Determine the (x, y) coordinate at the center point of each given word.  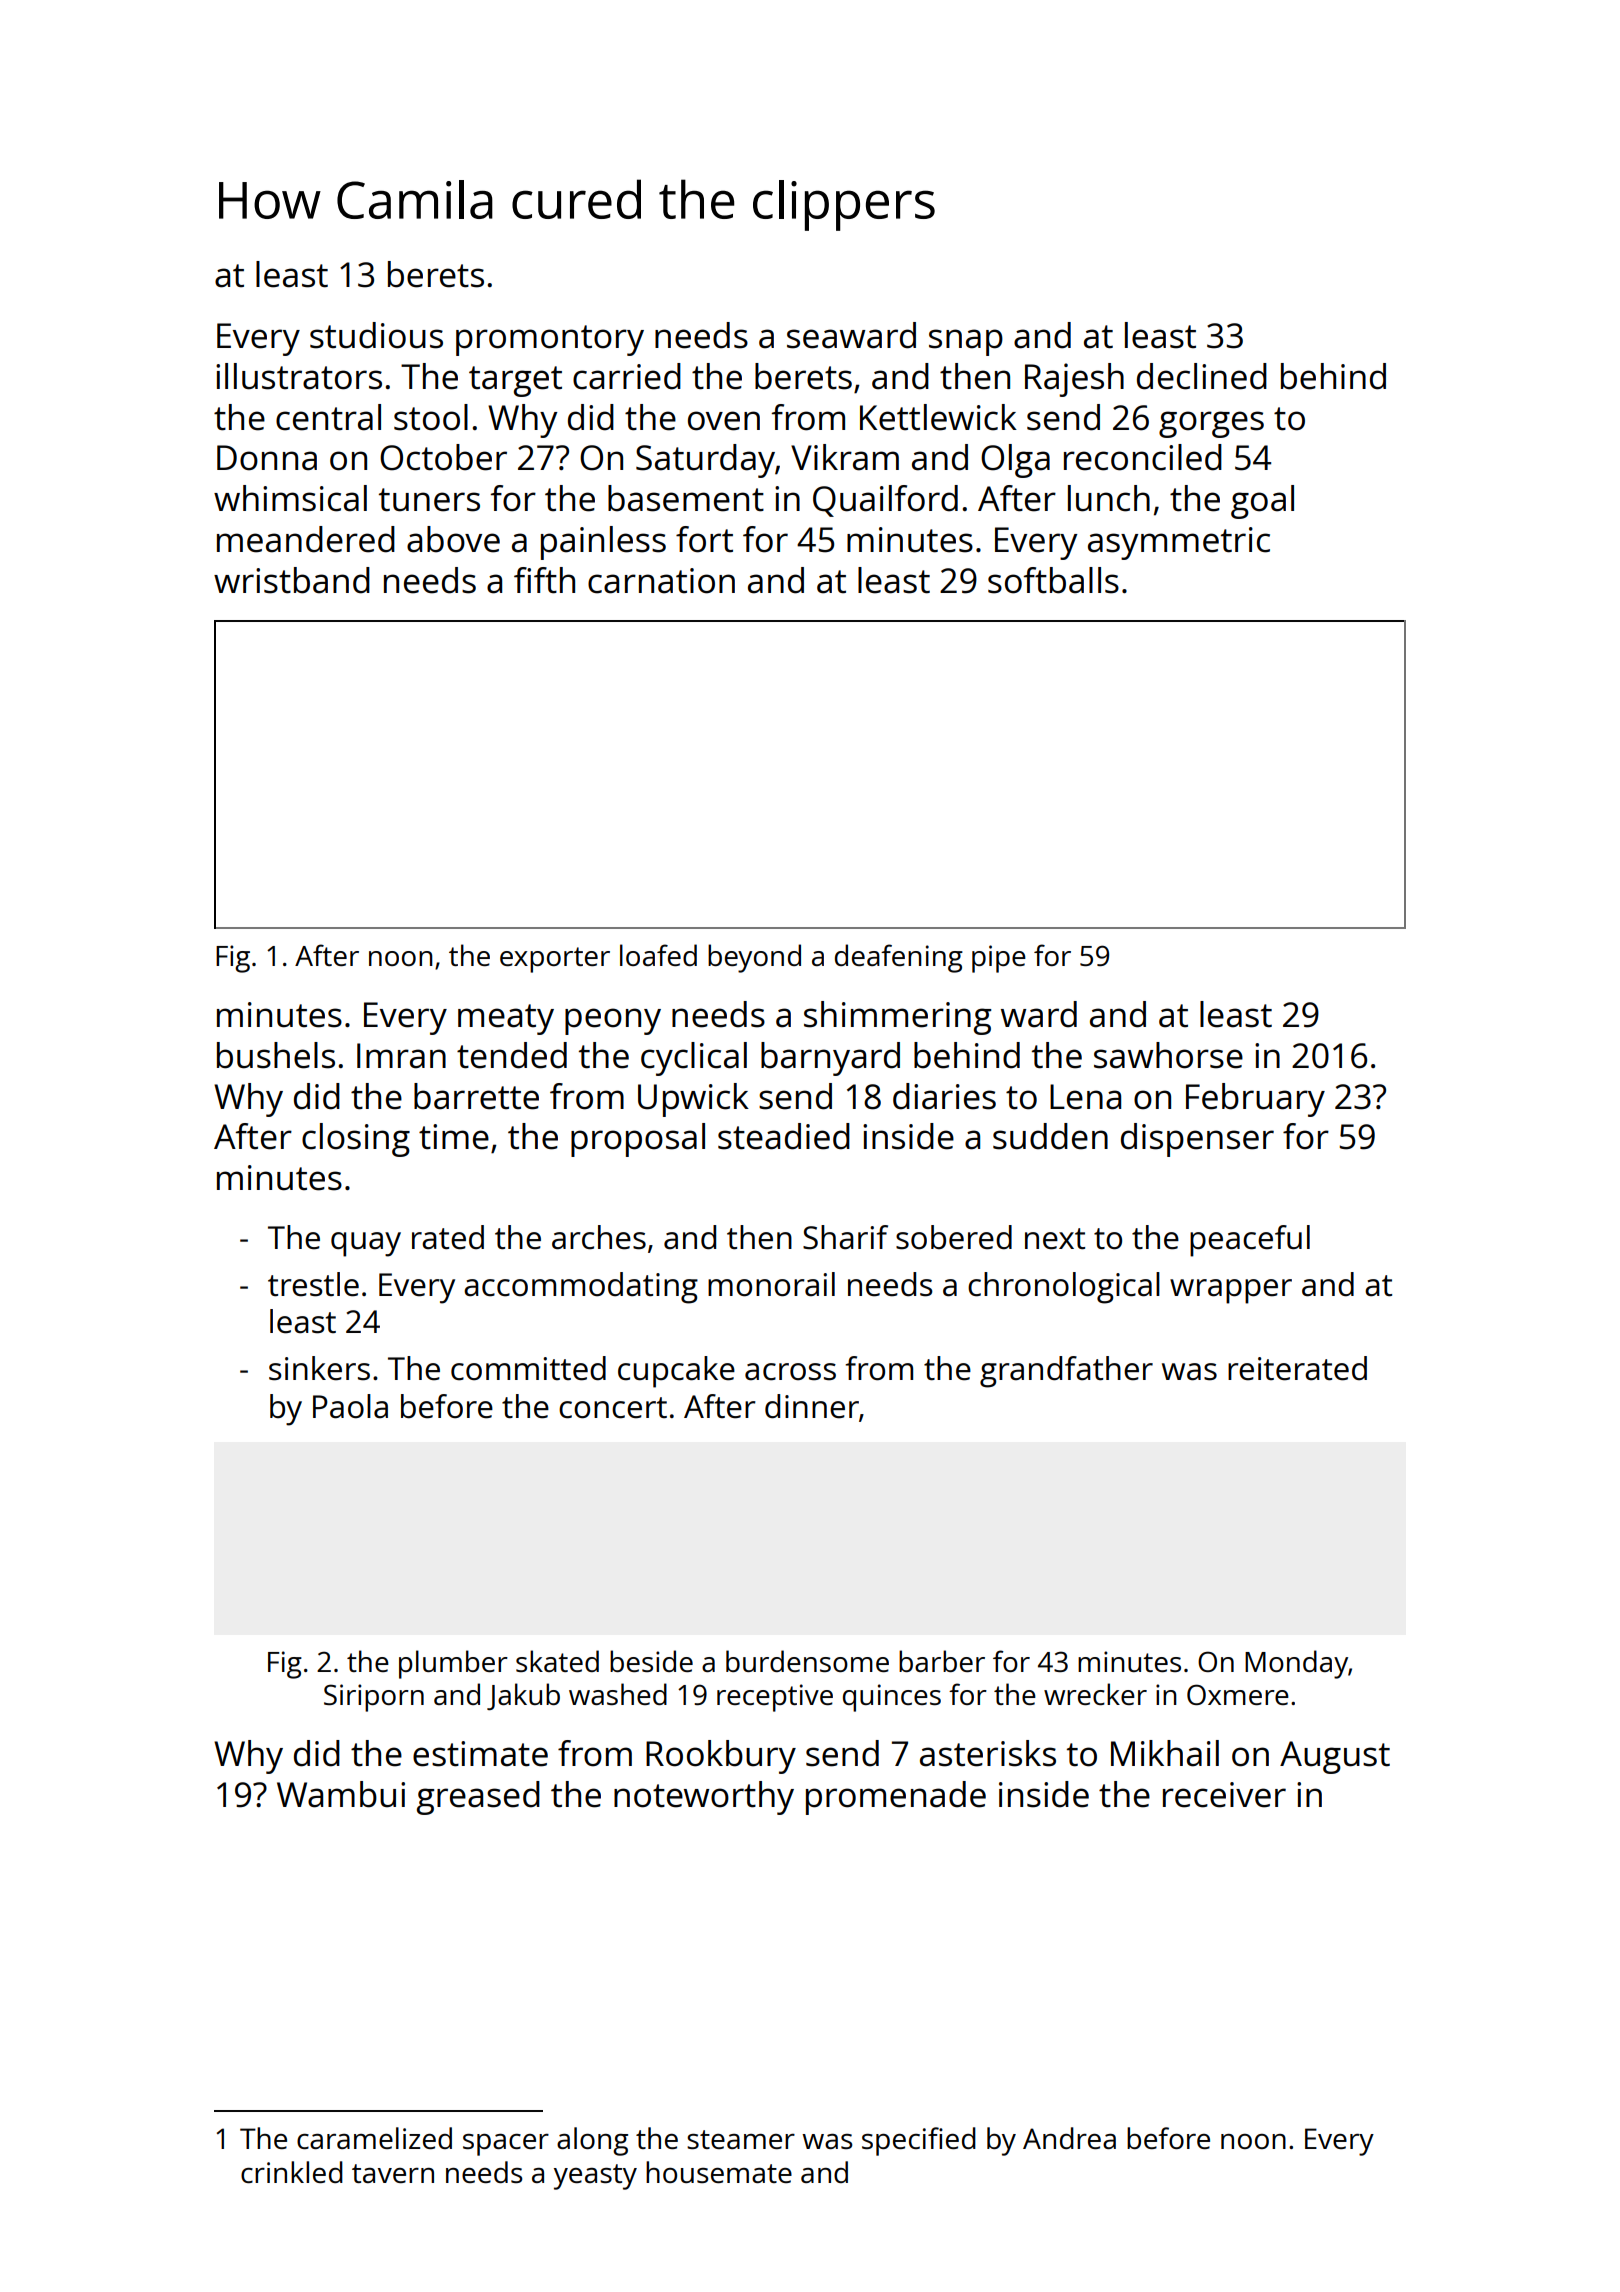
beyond (754, 958)
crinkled (292, 2172)
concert (613, 1408)
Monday (1296, 1664)
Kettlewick (938, 417)
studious (376, 335)
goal (1262, 502)
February (1255, 1100)
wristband (292, 580)
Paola (350, 1406)
